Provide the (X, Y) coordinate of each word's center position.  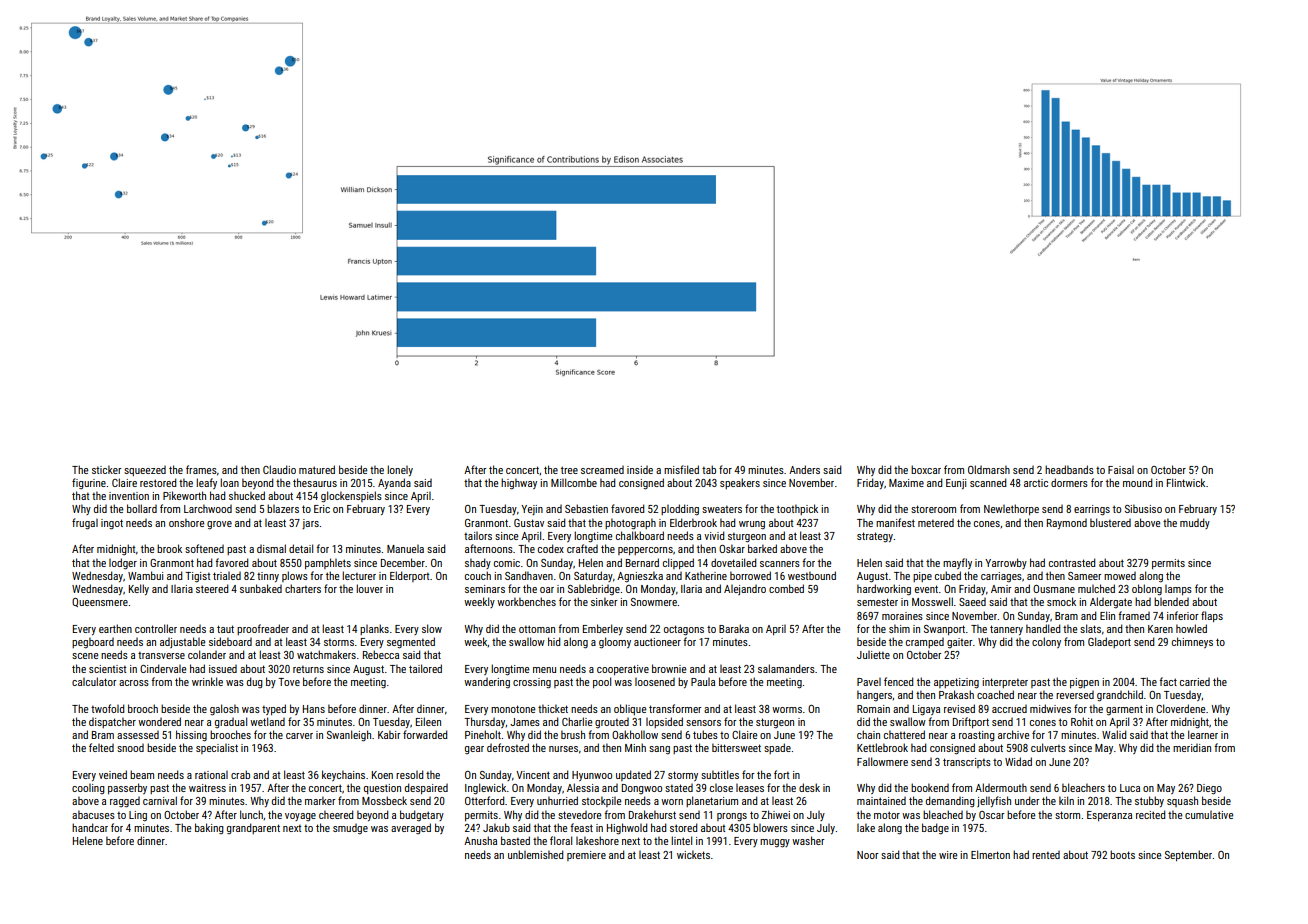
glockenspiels (351, 497)
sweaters (722, 509)
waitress (207, 788)
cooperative (623, 670)
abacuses (93, 814)
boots (1122, 854)
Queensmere (100, 602)
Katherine (706, 575)
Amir (1001, 589)
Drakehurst (652, 814)
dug (255, 682)
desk (809, 787)
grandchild (1120, 696)
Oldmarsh (989, 469)
